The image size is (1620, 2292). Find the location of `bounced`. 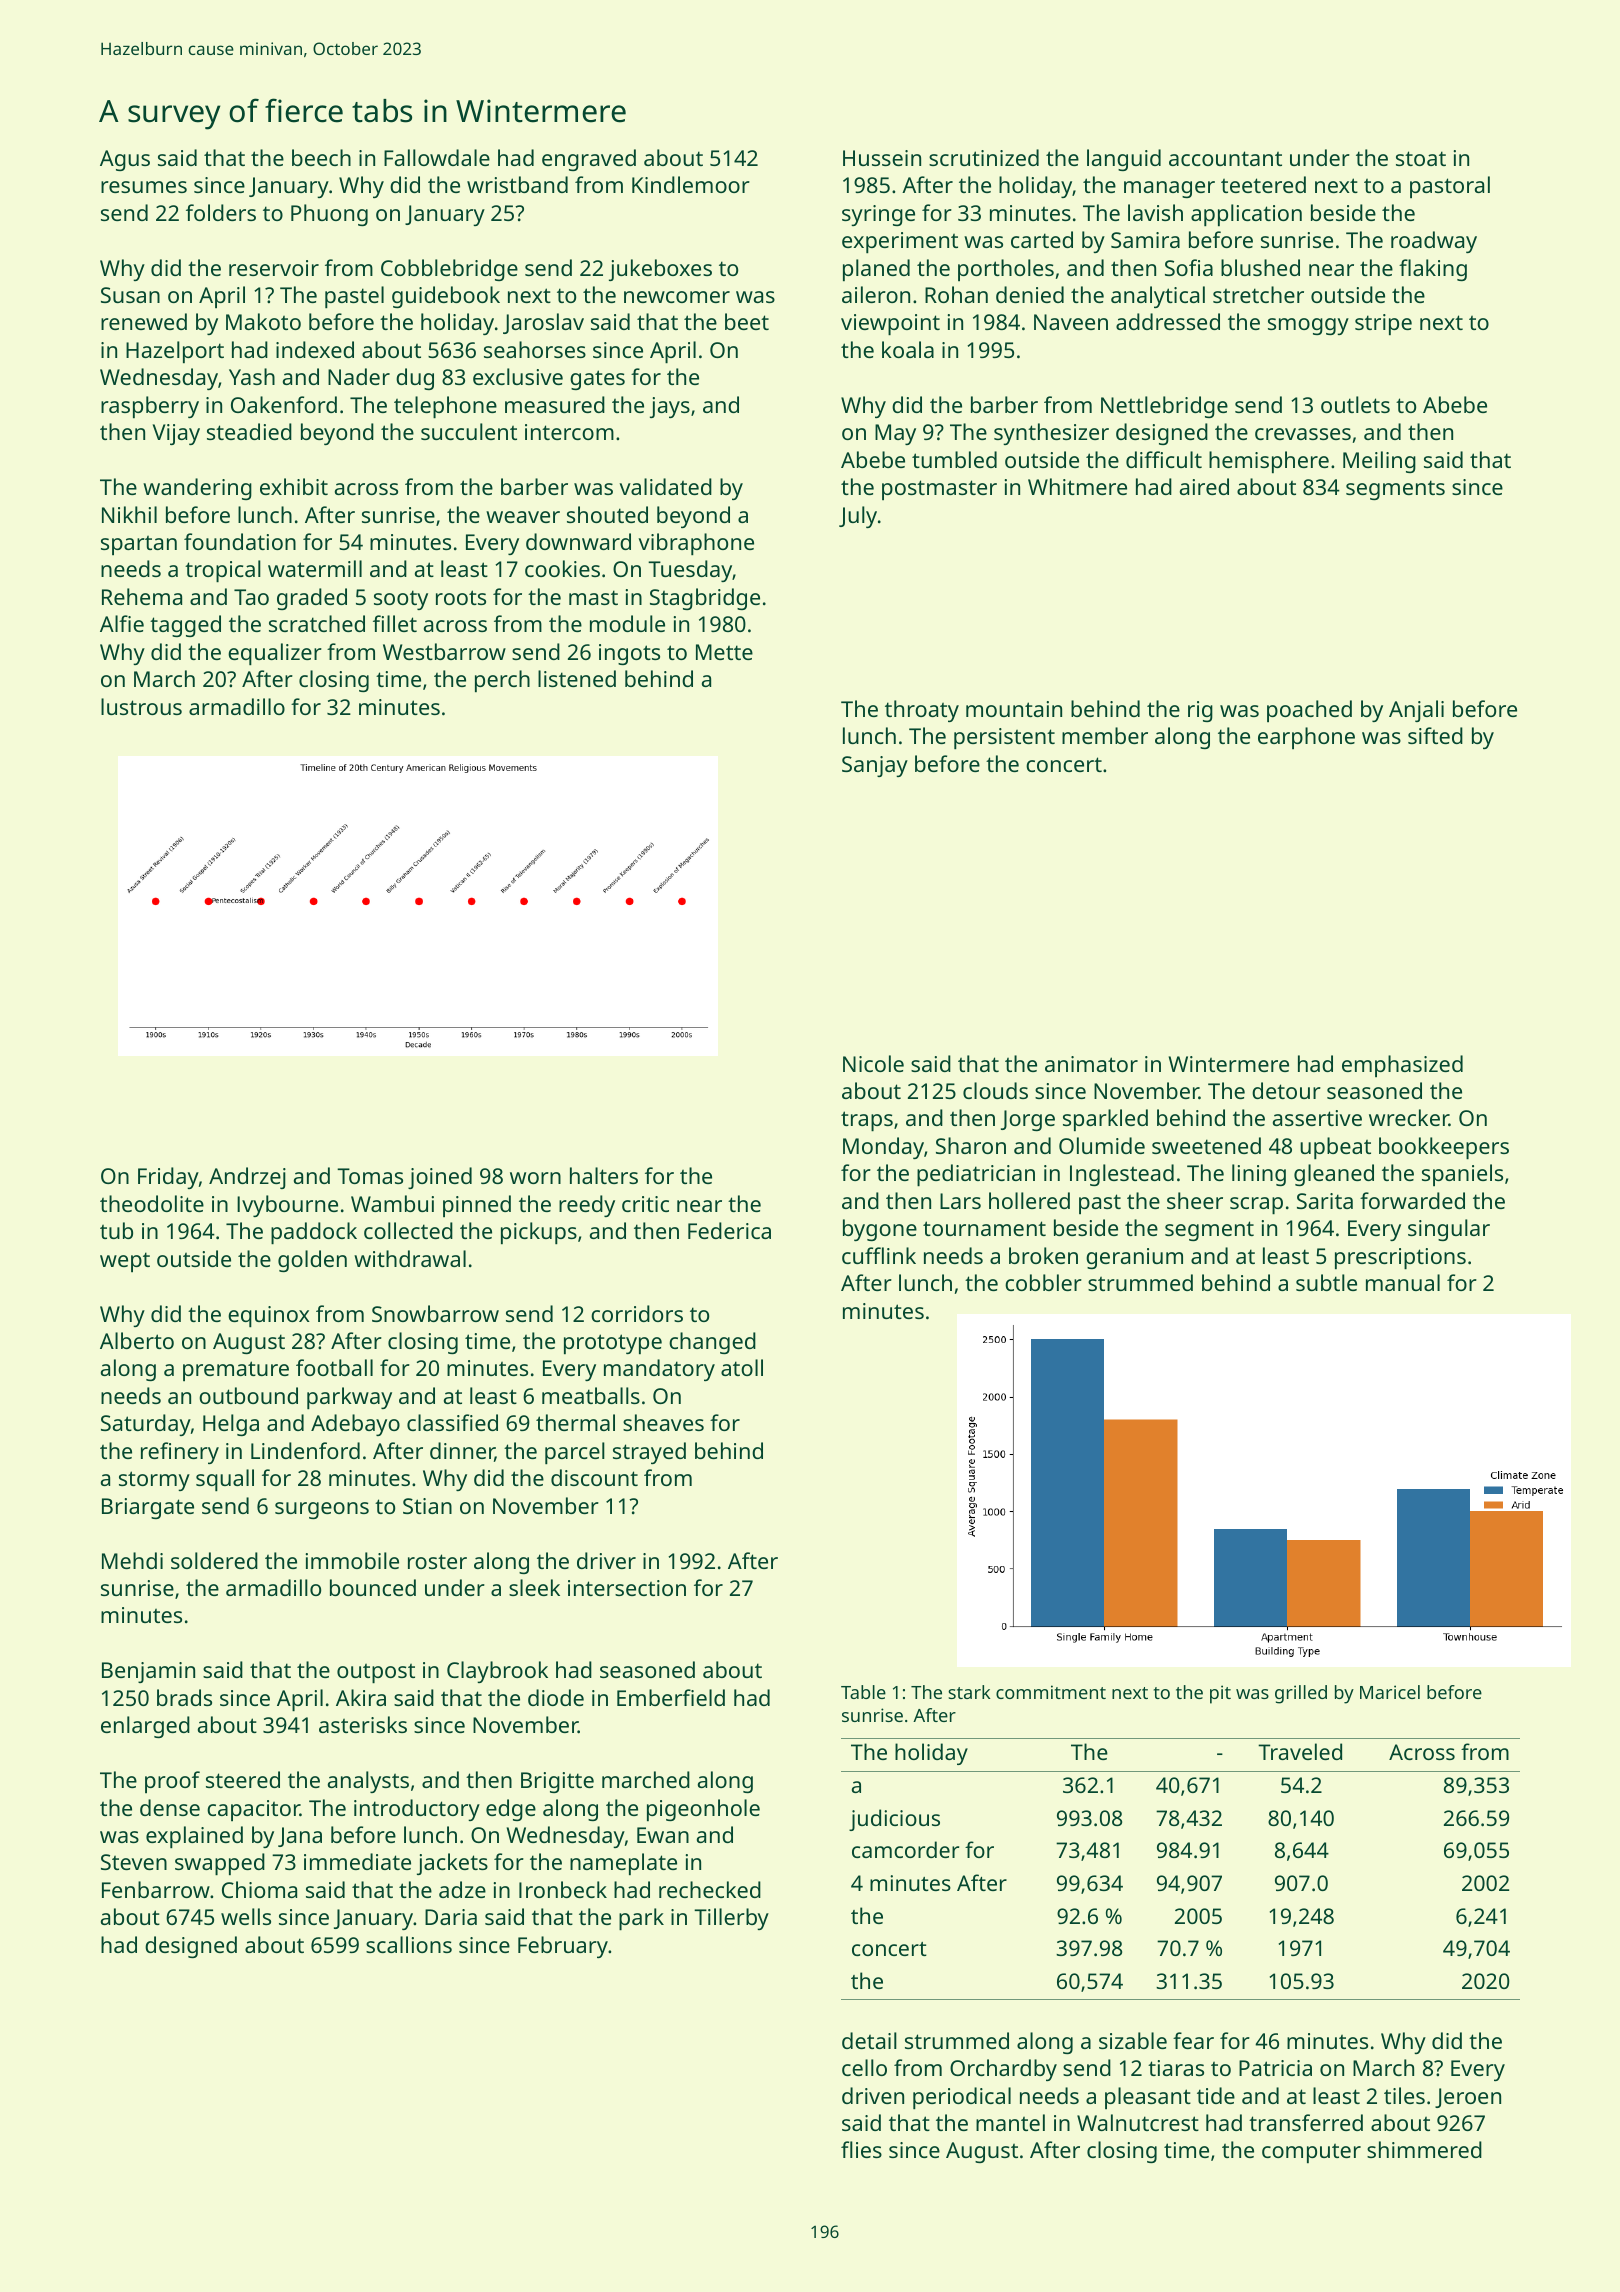

bounced is located at coordinates (373, 1587).
